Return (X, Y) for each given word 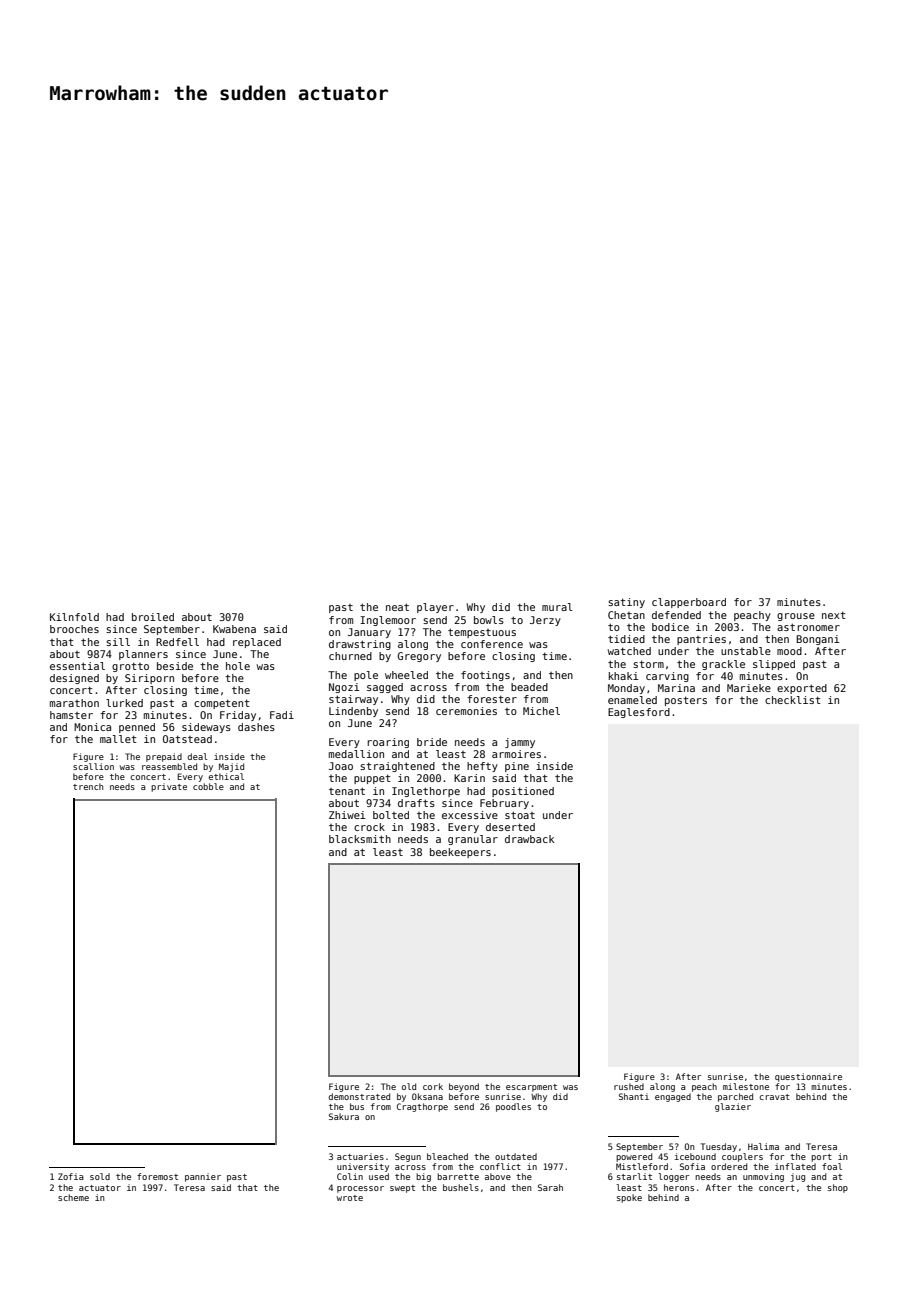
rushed (629, 1086)
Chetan (626, 615)
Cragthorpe (422, 1107)
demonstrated (359, 1096)
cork (433, 1086)
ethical (226, 776)
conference (492, 644)
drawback (529, 839)
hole (238, 666)
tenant (347, 791)
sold (100, 1176)
